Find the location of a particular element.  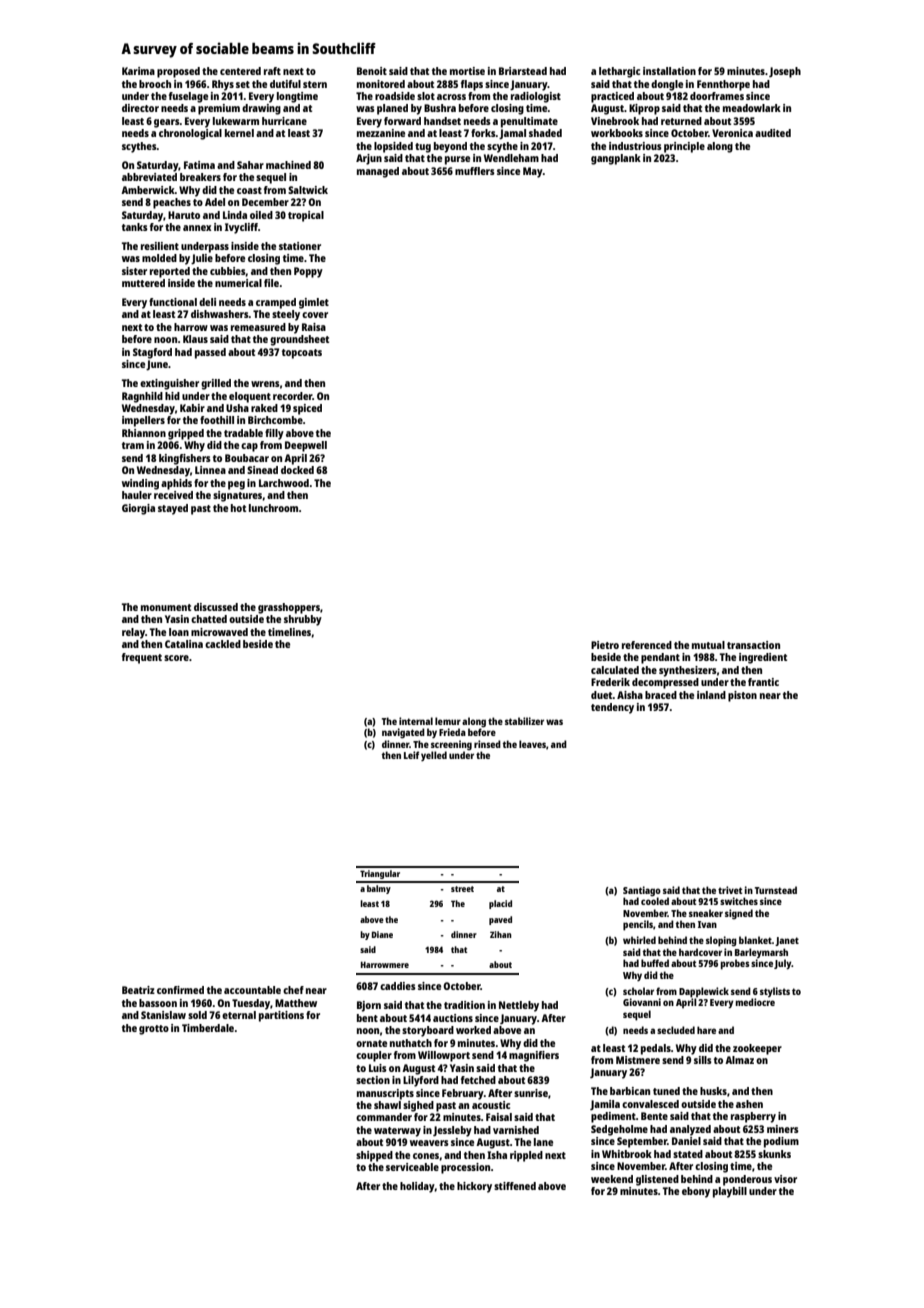

stiffened is located at coordinates (515, 1186).
